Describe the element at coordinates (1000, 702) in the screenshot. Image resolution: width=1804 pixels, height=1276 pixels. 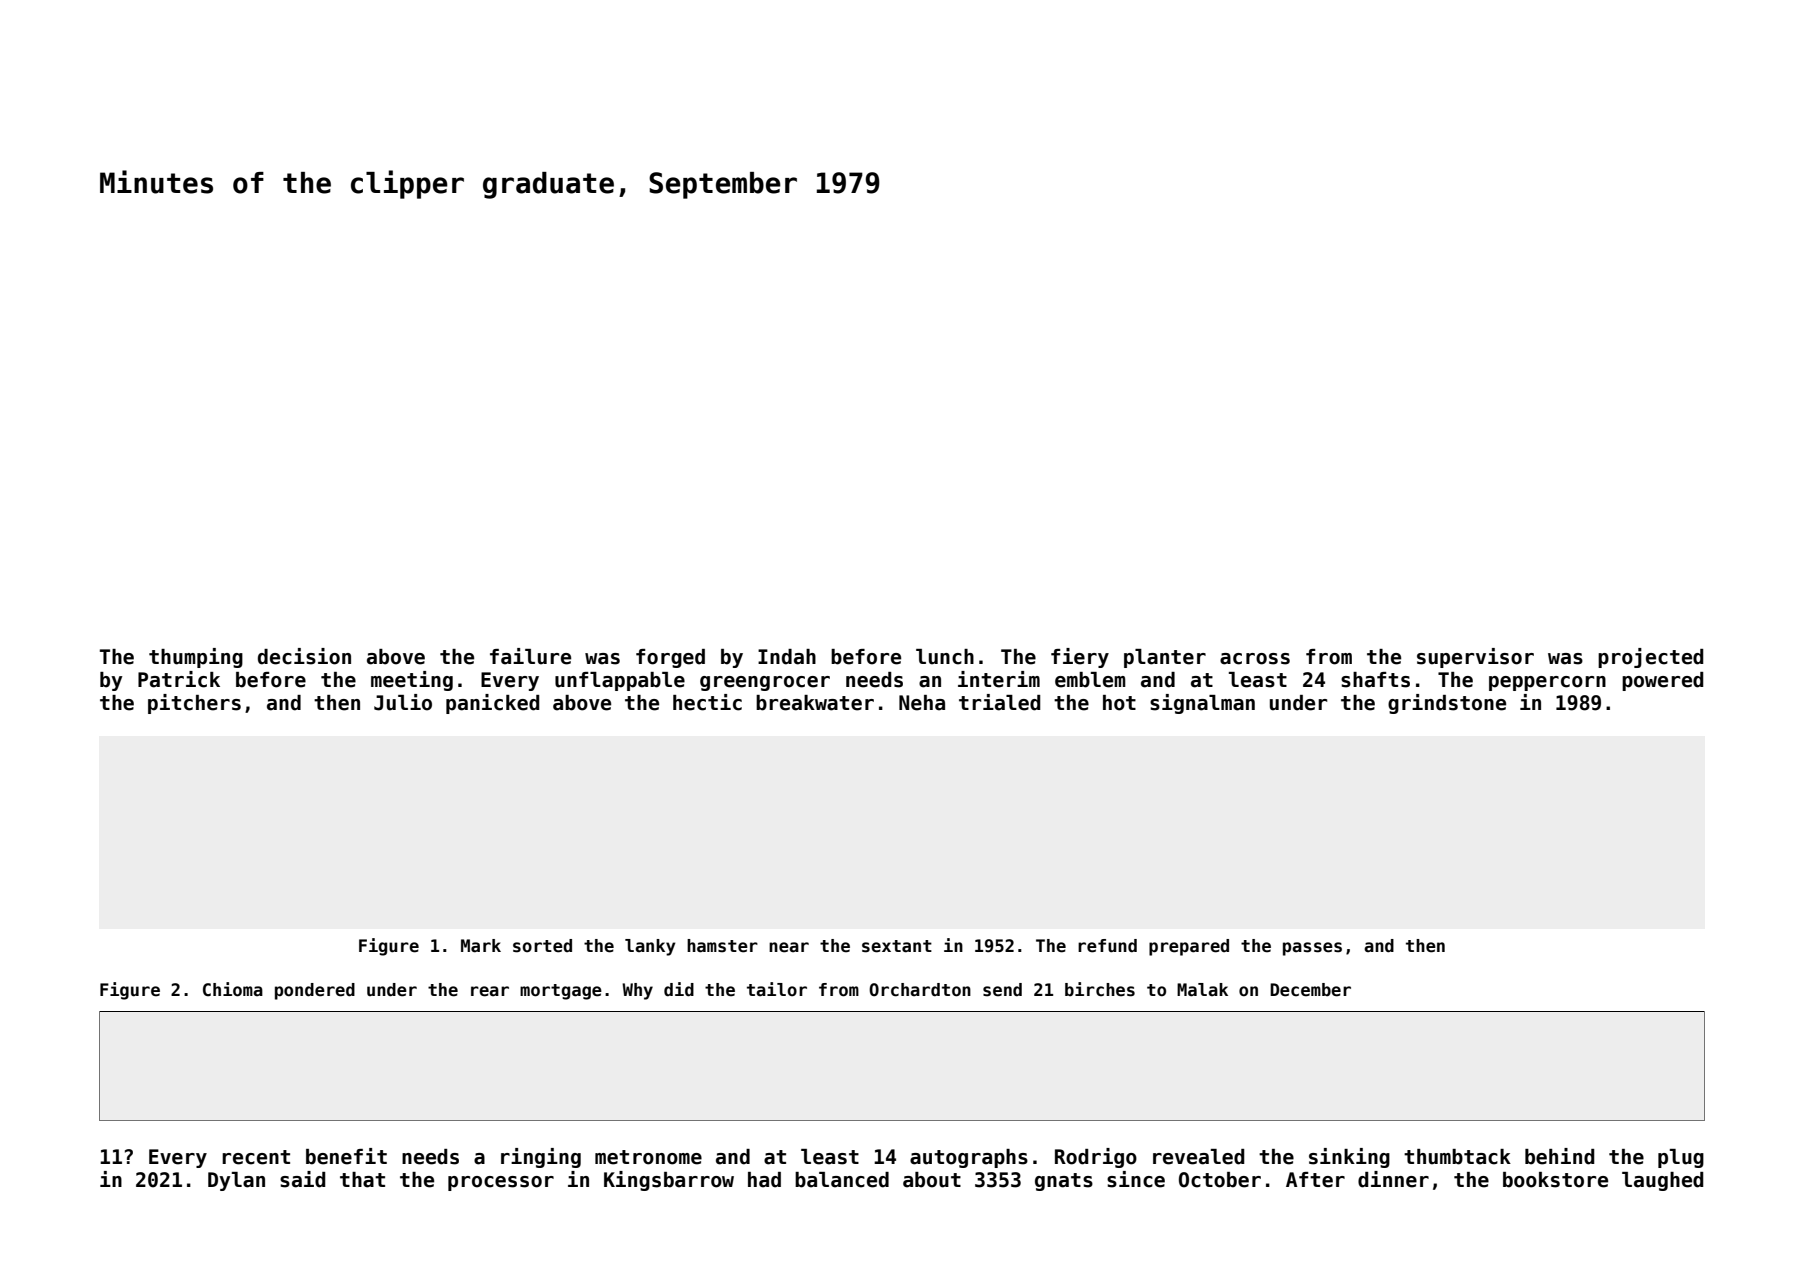
I see `trialed` at that location.
